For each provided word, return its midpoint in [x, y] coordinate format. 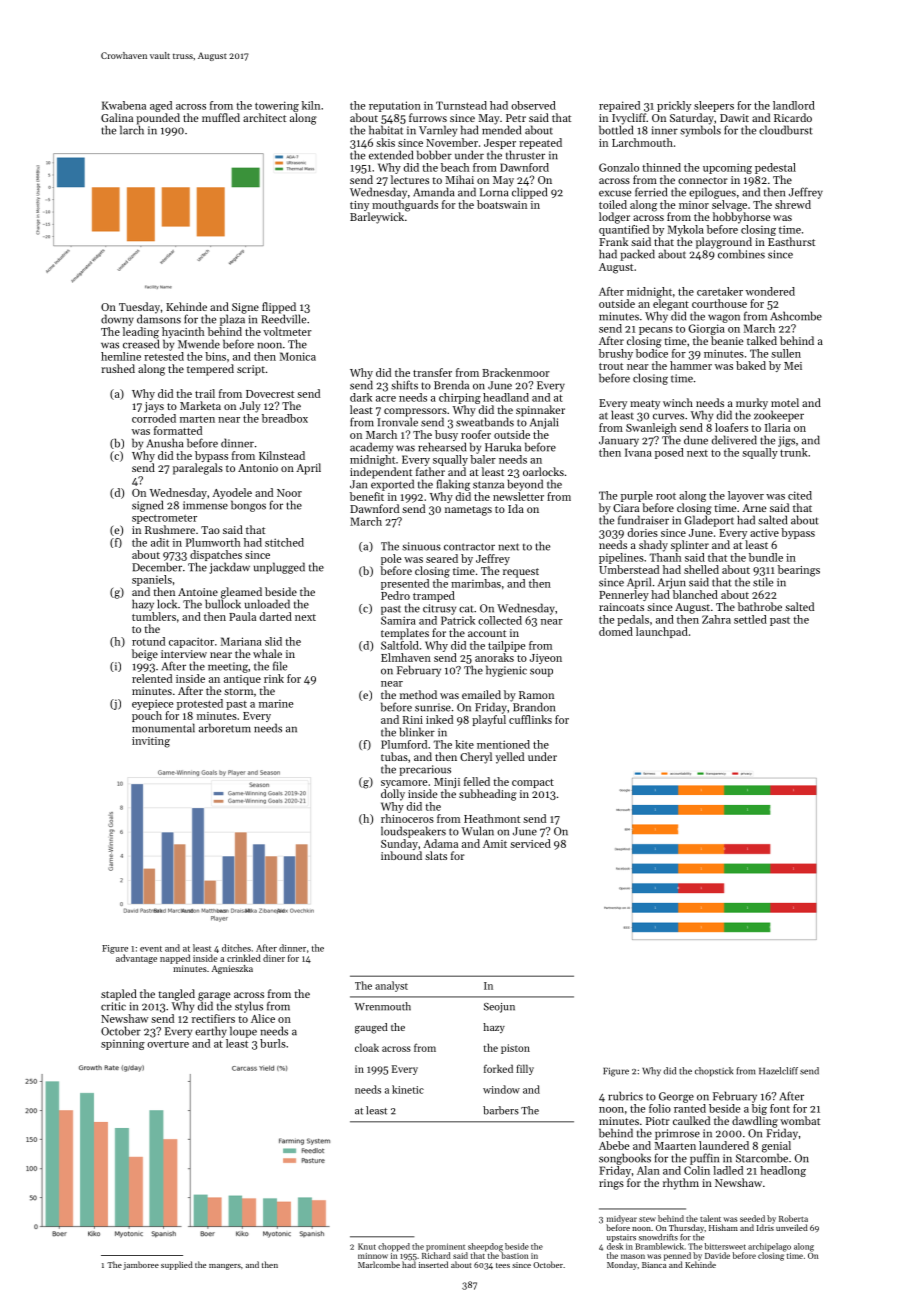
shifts [404, 385]
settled [750, 619]
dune [696, 440]
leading [141, 333]
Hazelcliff [778, 1071]
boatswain [502, 204]
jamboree [141, 1265]
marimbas [476, 583]
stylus [249, 1007]
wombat [800, 1120]
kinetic [408, 1089]
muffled [221, 117]
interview [184, 654]
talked [762, 340]
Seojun [499, 1008]
